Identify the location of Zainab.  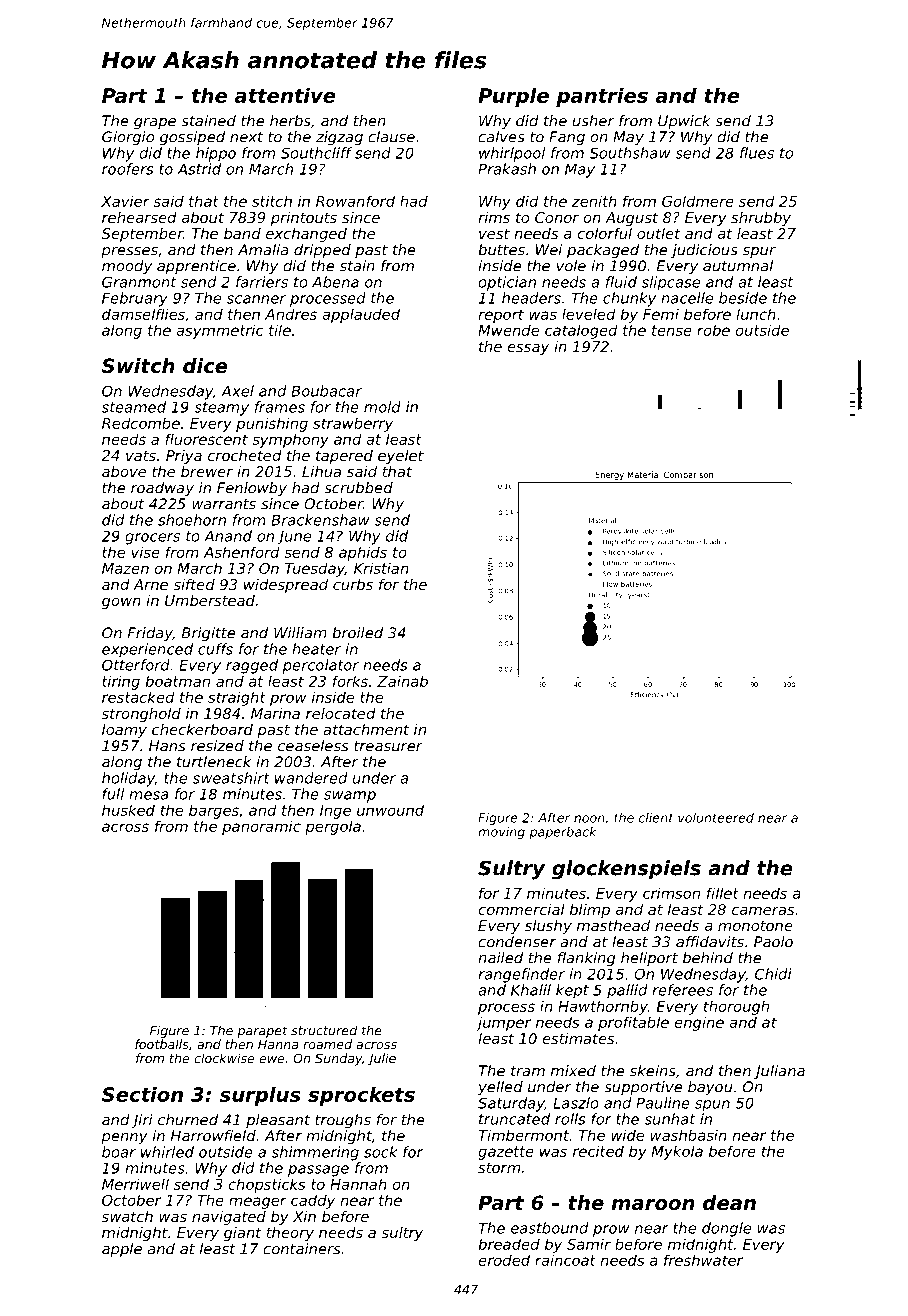
(402, 681).
